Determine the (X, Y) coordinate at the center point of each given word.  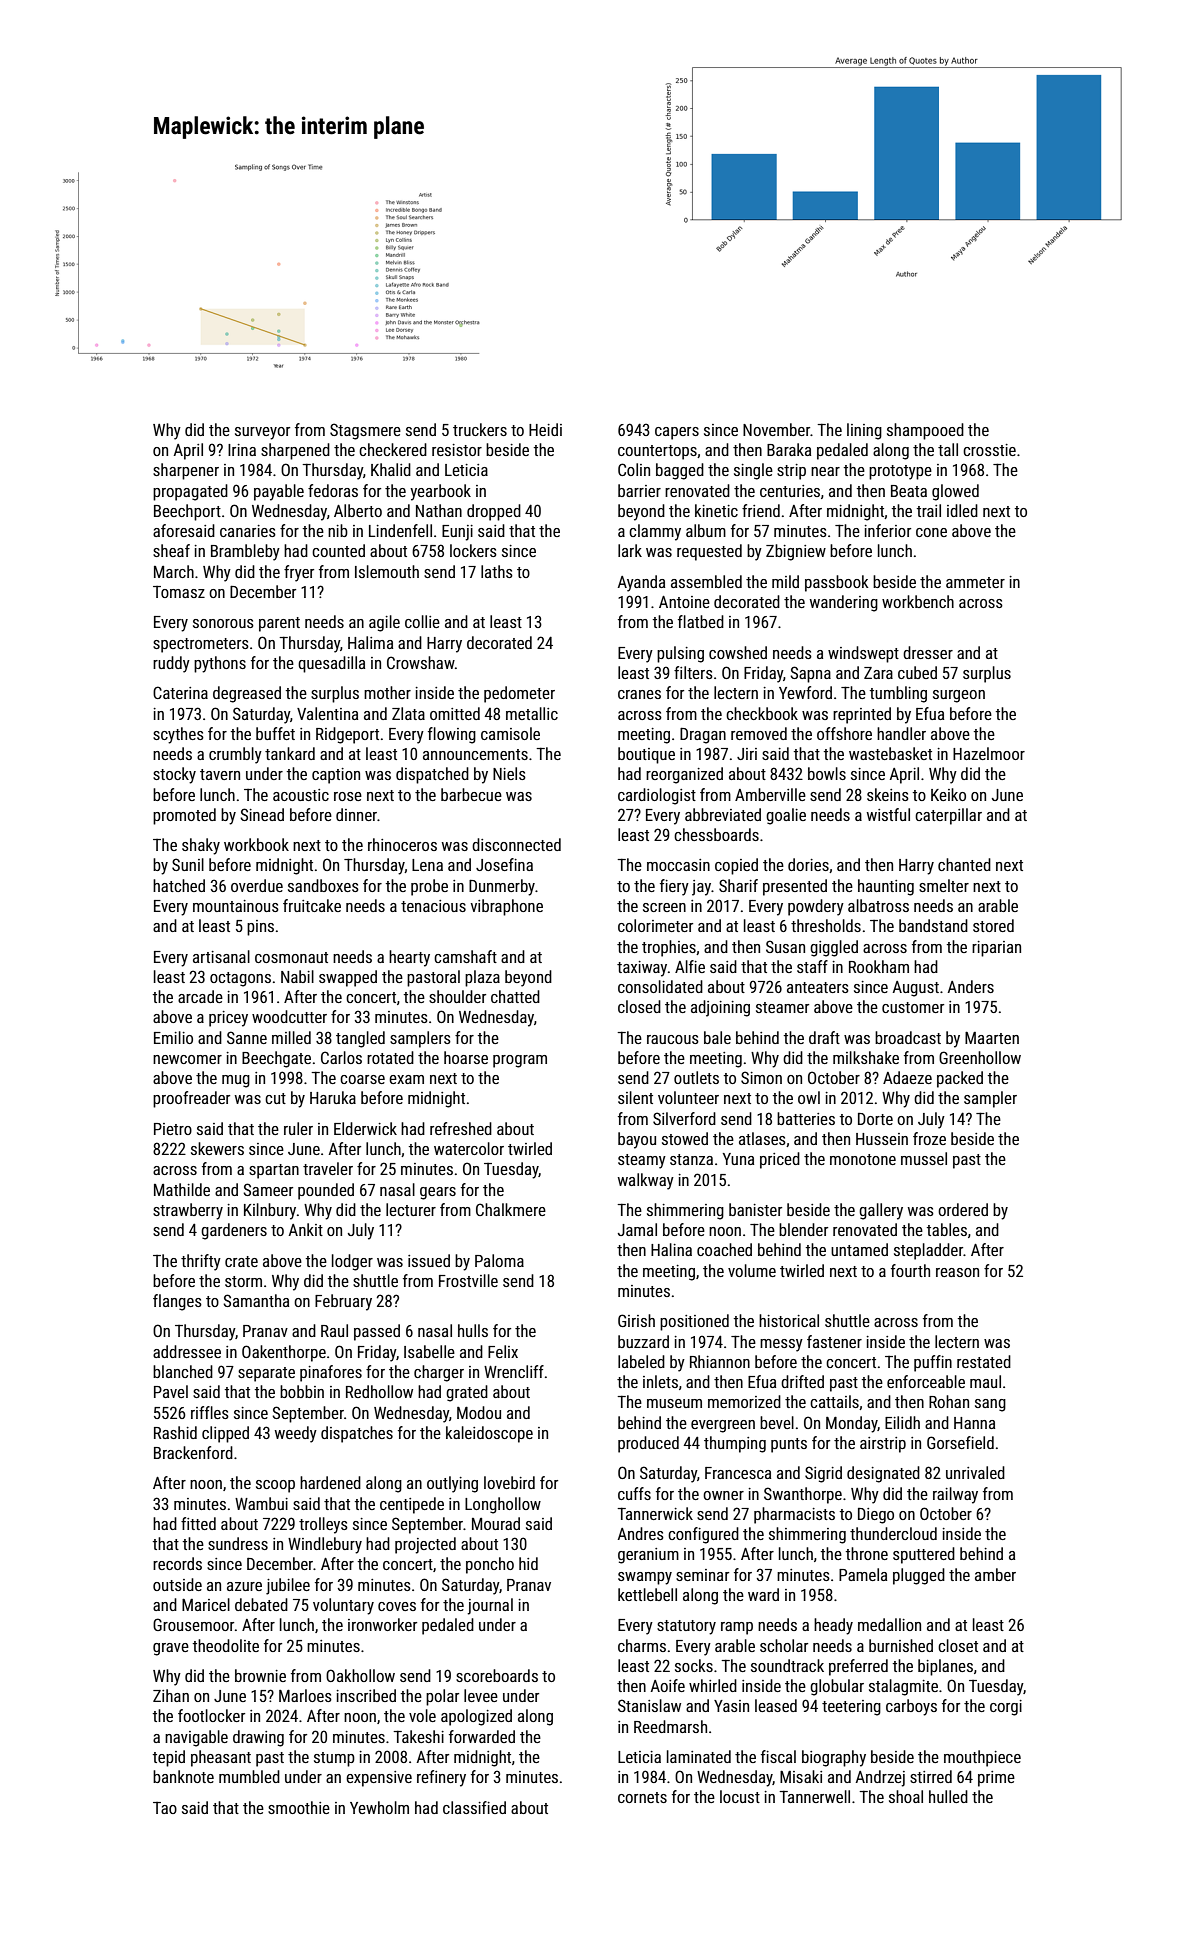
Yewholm (379, 1807)
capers (677, 433)
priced (780, 1160)
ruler (298, 1128)
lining (864, 431)
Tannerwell (814, 1796)
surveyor (262, 433)
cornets (642, 1797)
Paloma (499, 1260)
